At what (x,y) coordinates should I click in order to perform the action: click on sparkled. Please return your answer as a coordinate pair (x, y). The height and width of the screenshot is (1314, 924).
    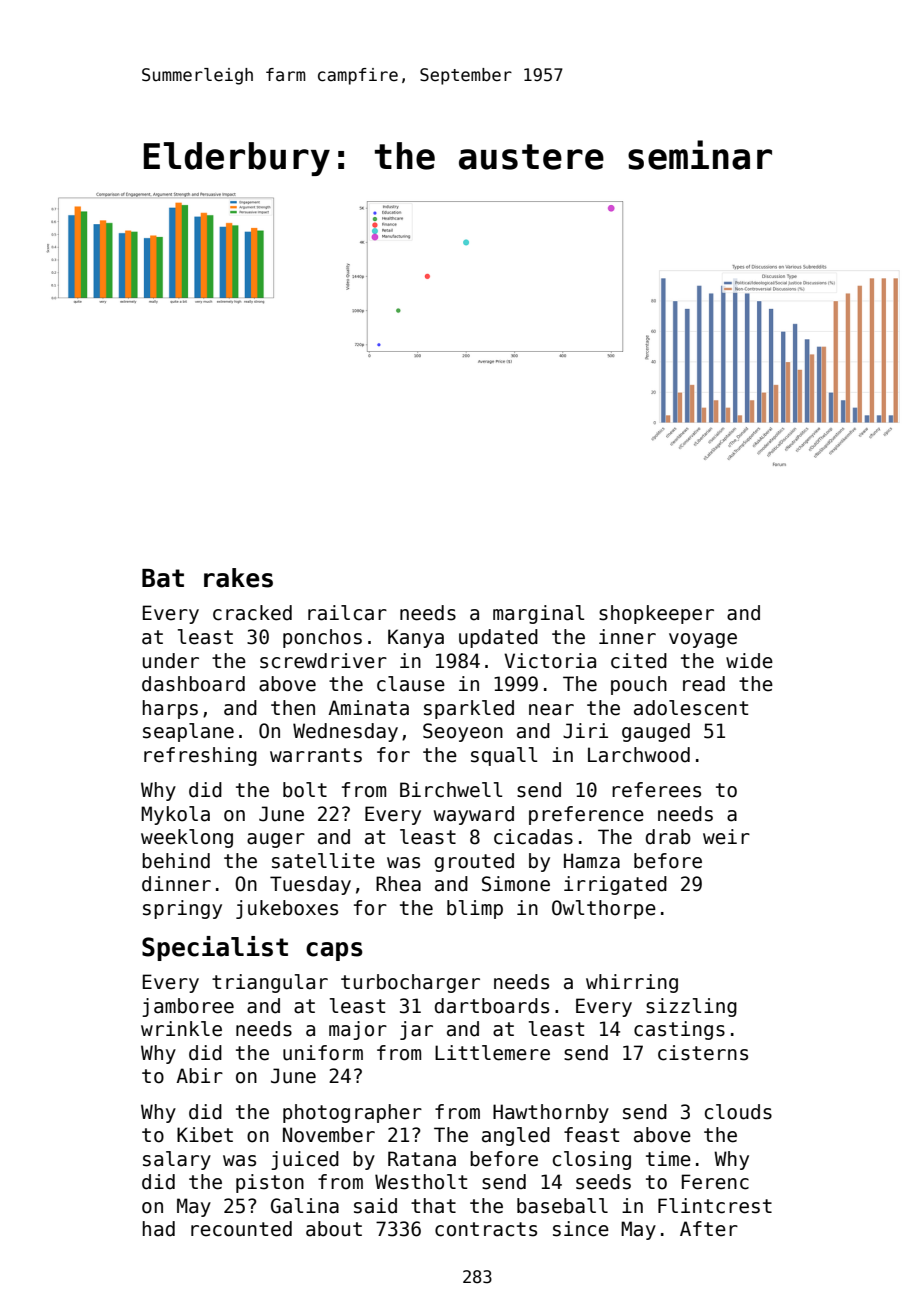
    Looking at the image, I should click on (469, 709).
